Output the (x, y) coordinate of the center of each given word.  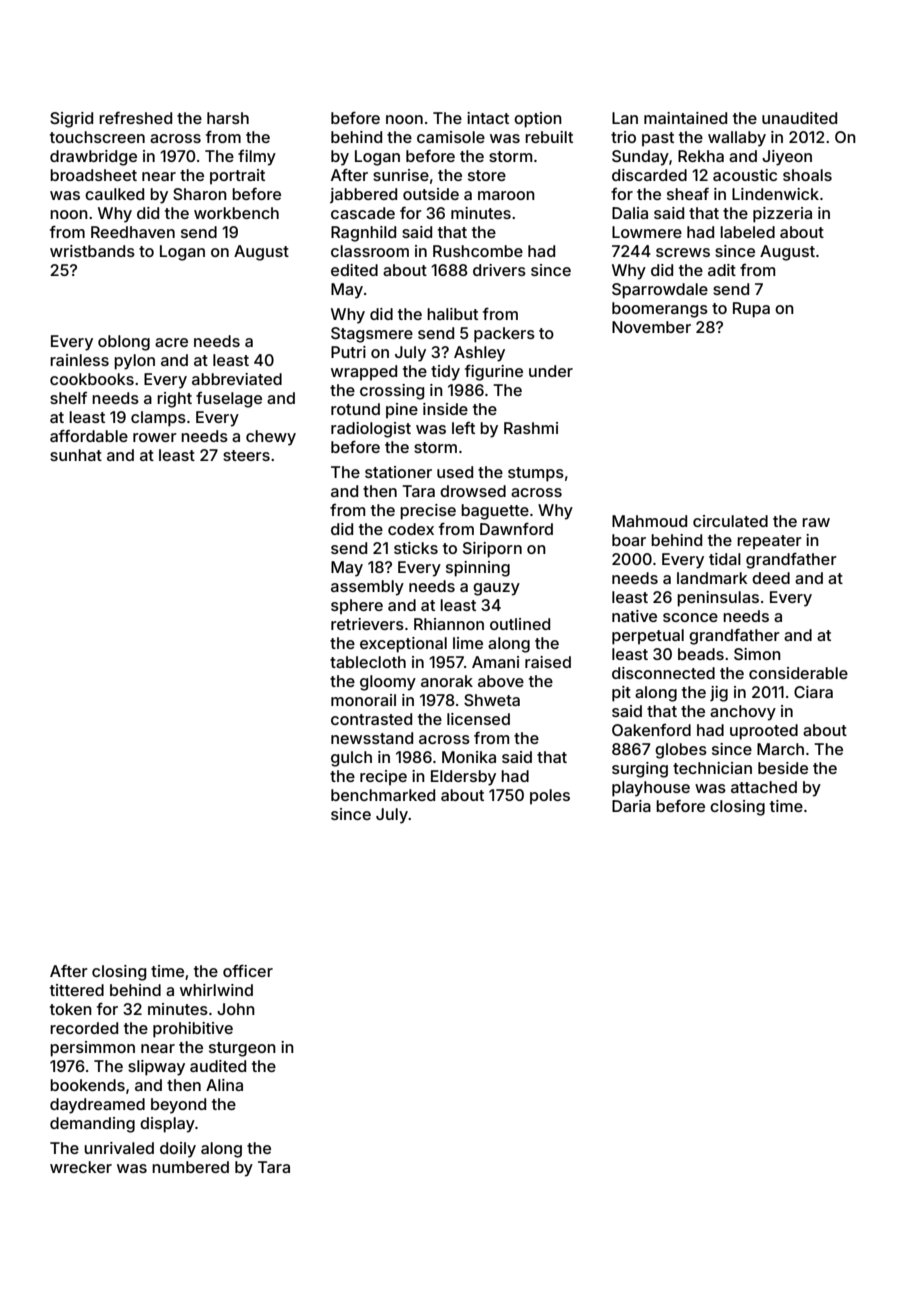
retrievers (367, 624)
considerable (798, 673)
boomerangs (660, 310)
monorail (363, 700)
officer (248, 970)
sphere (357, 607)
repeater (769, 542)
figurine (494, 372)
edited (354, 270)
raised (548, 662)
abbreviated (237, 379)
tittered (77, 990)
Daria (631, 806)
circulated (730, 521)
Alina (224, 1085)
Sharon (200, 194)
